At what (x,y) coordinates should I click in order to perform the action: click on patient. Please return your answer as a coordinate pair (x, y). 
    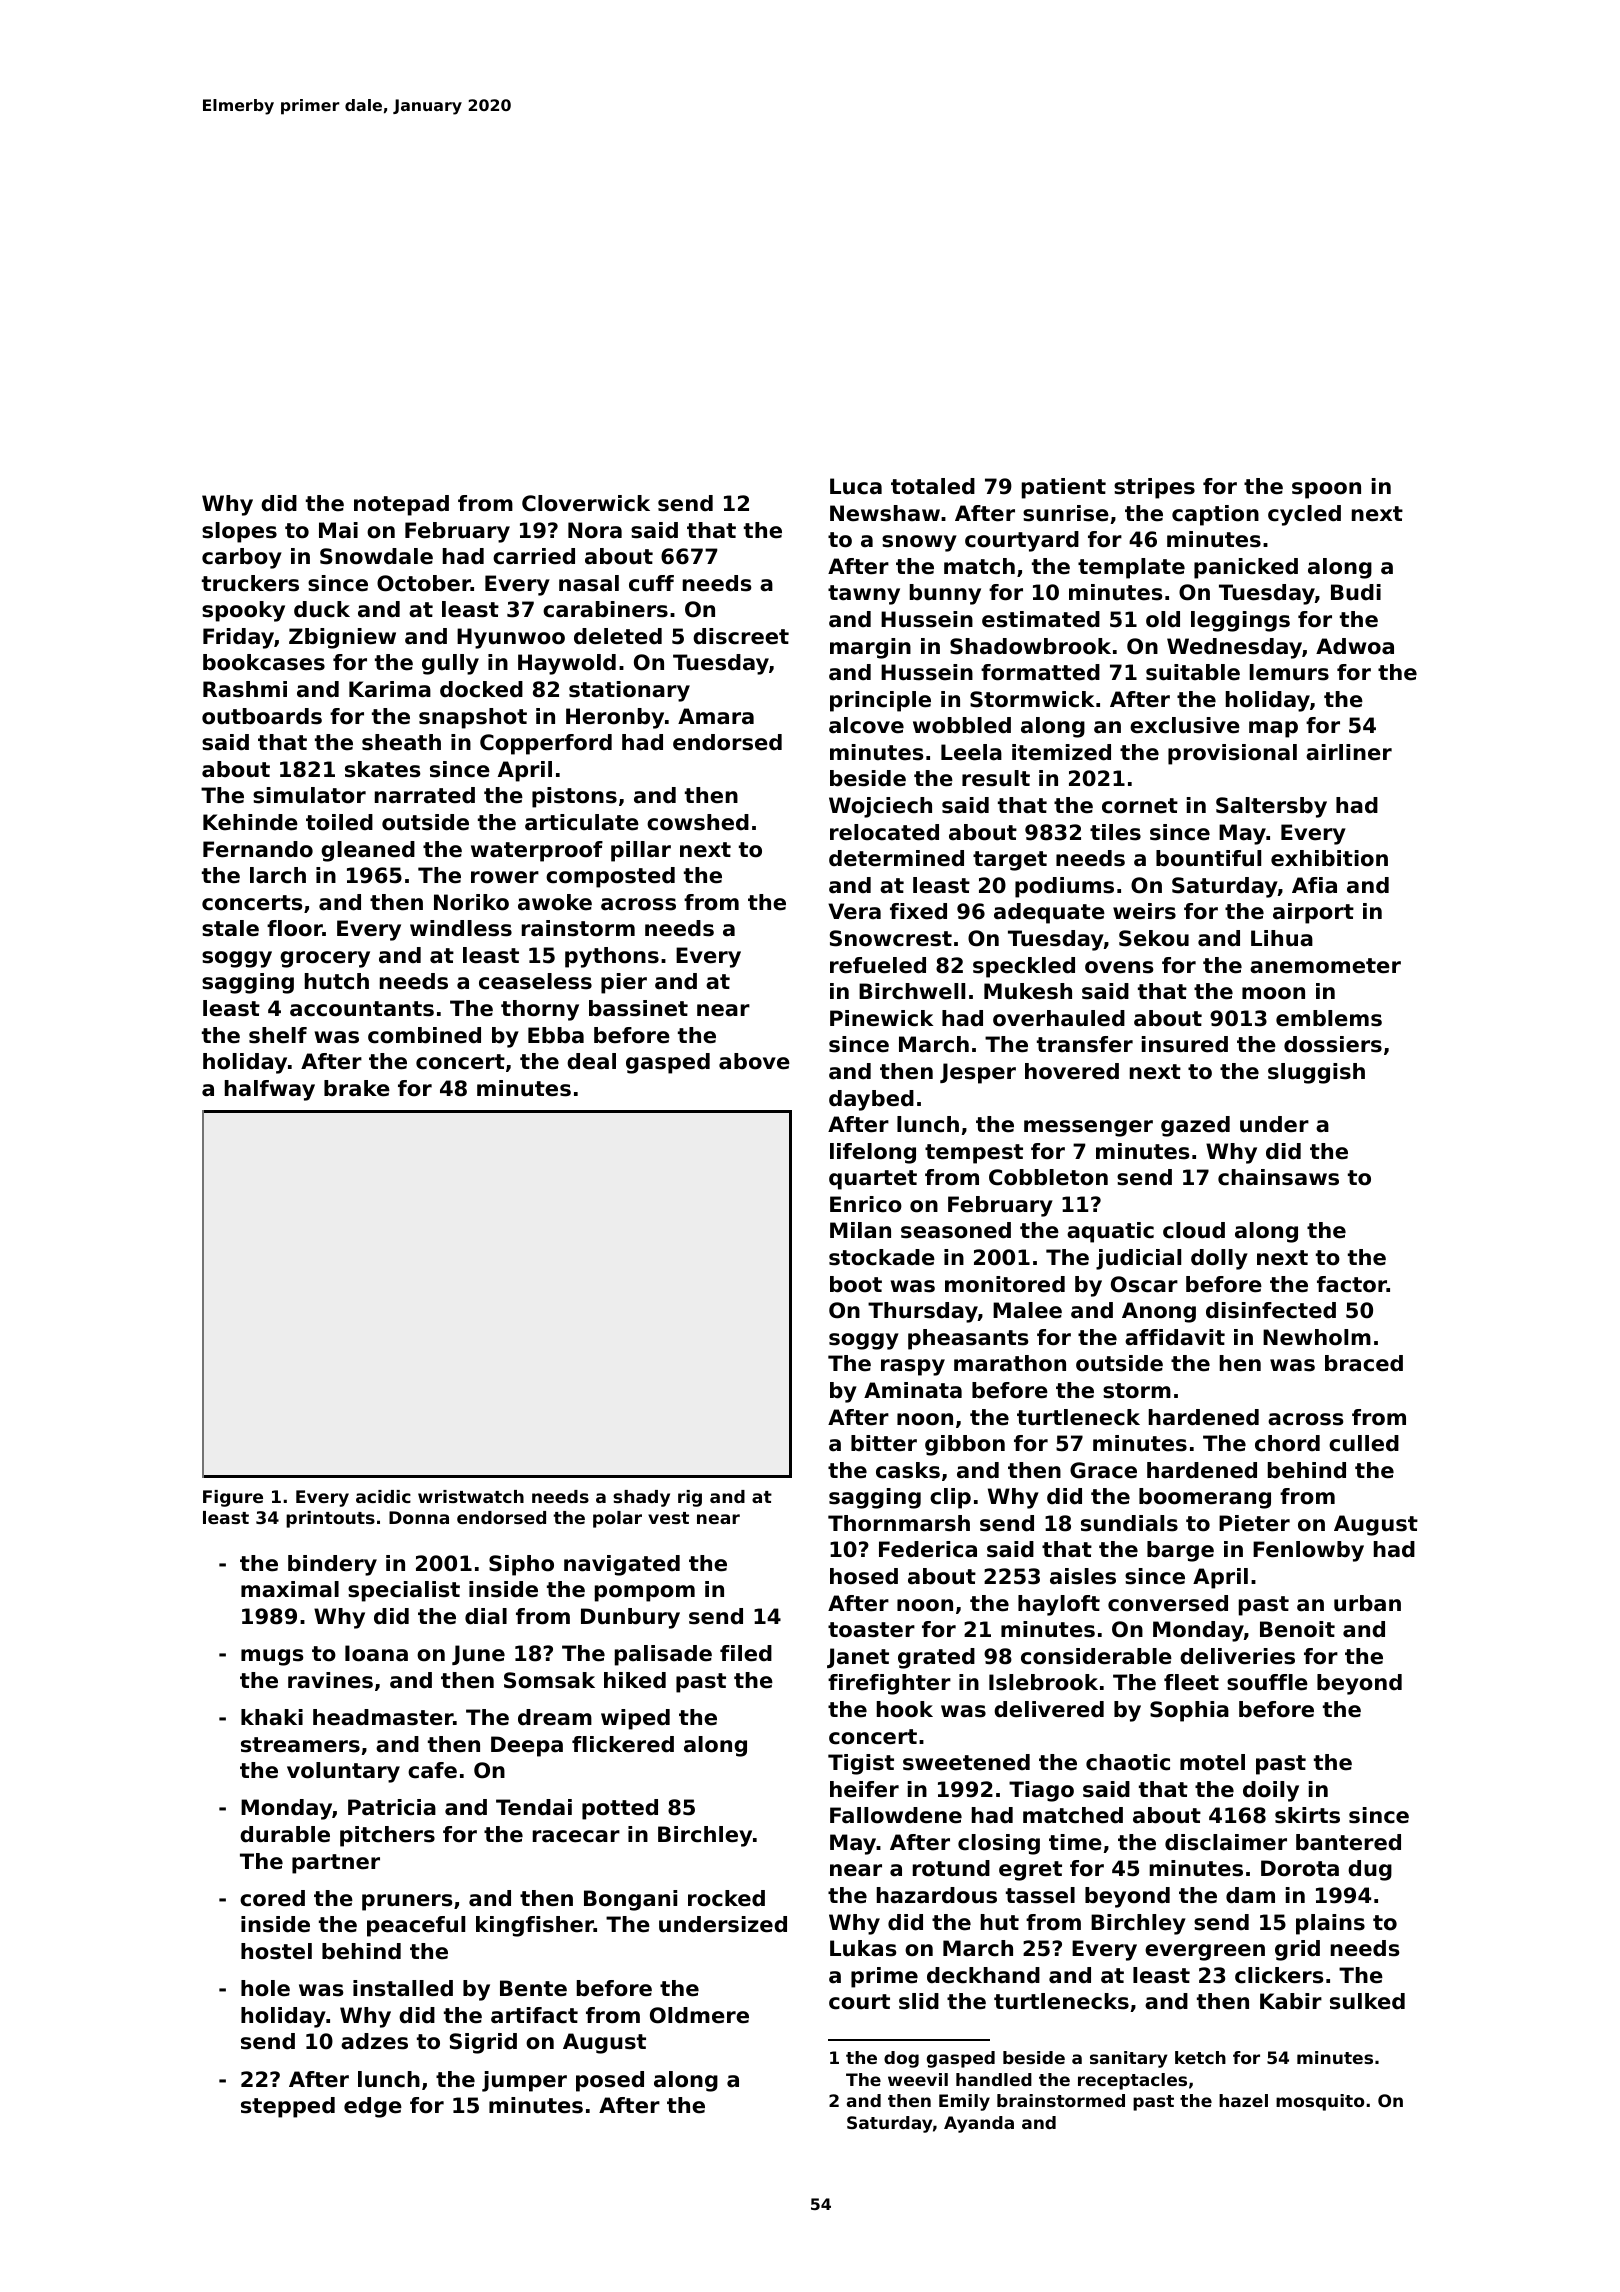
    Looking at the image, I should click on (1064, 488).
